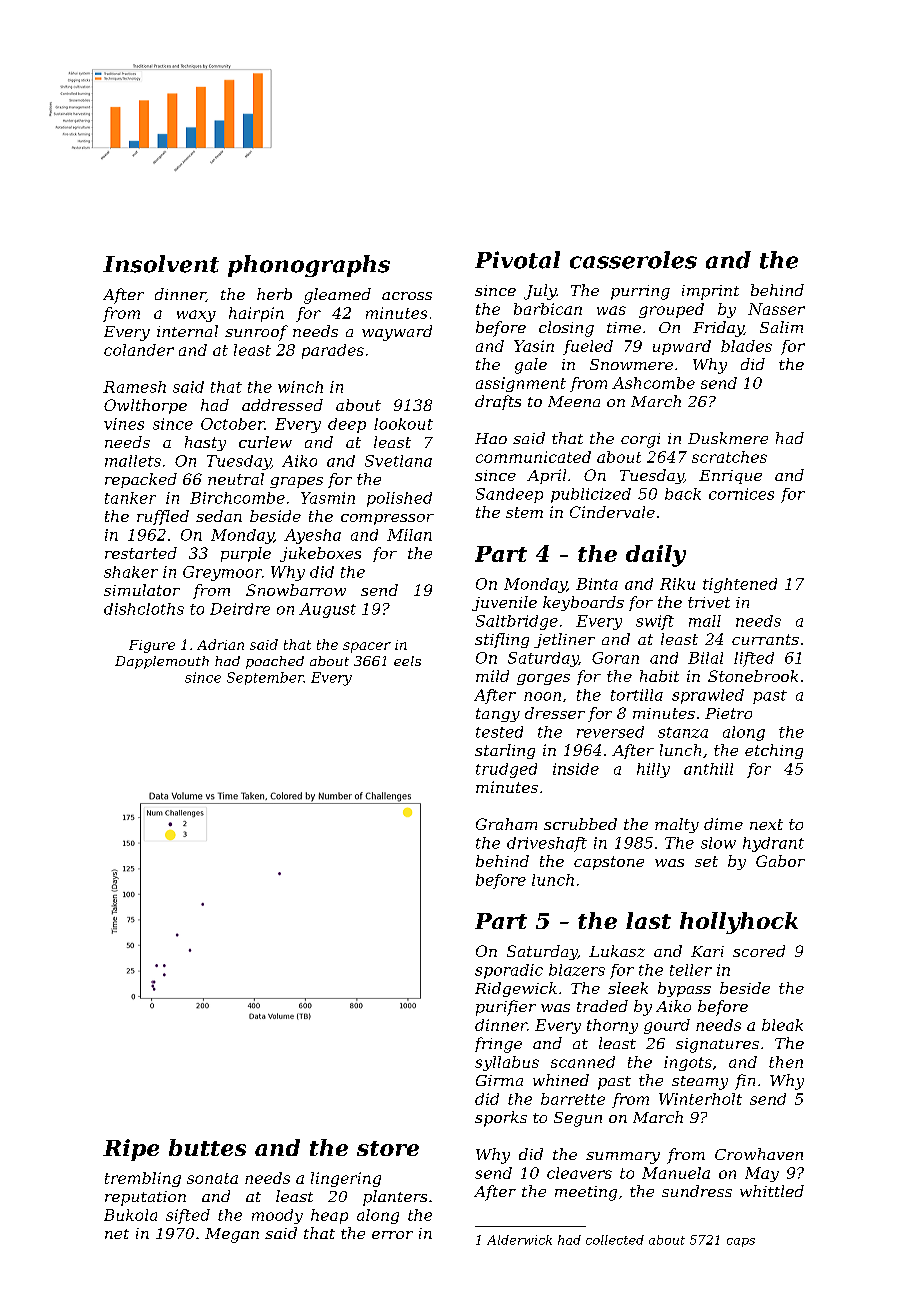 The image size is (908, 1316). What do you see at coordinates (143, 1179) in the document?
I see `trembling` at bounding box center [143, 1179].
